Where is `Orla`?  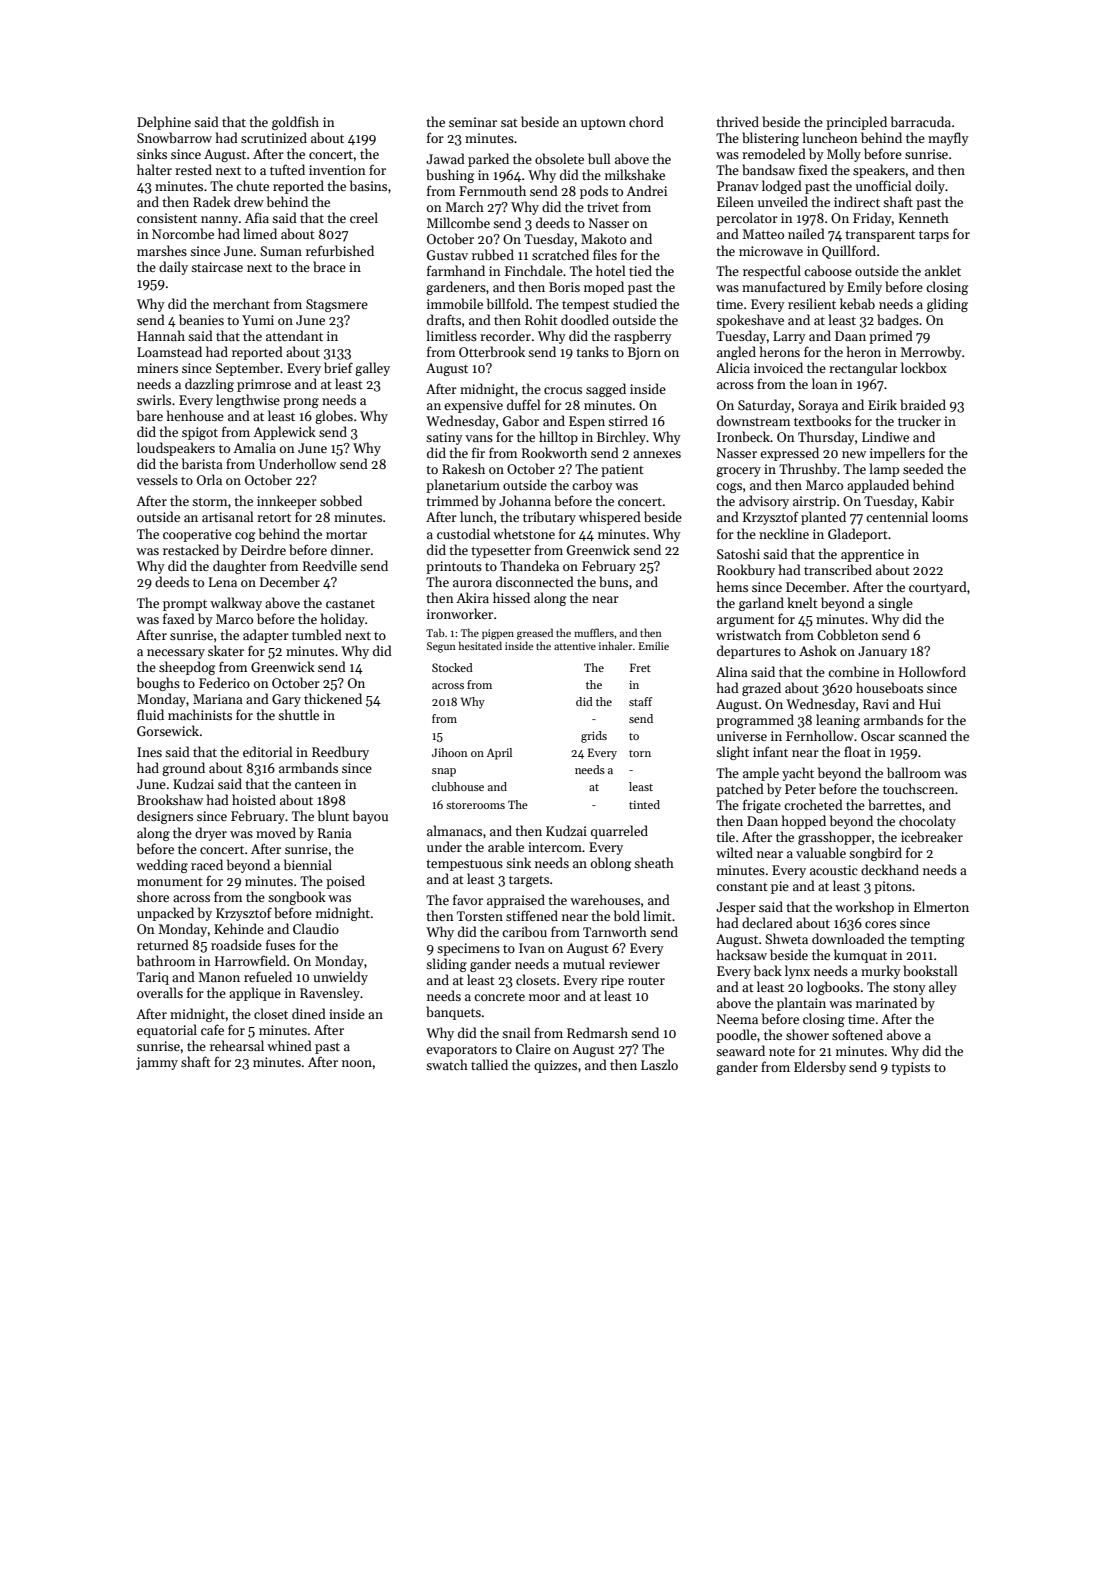 Orla is located at coordinates (209, 479).
